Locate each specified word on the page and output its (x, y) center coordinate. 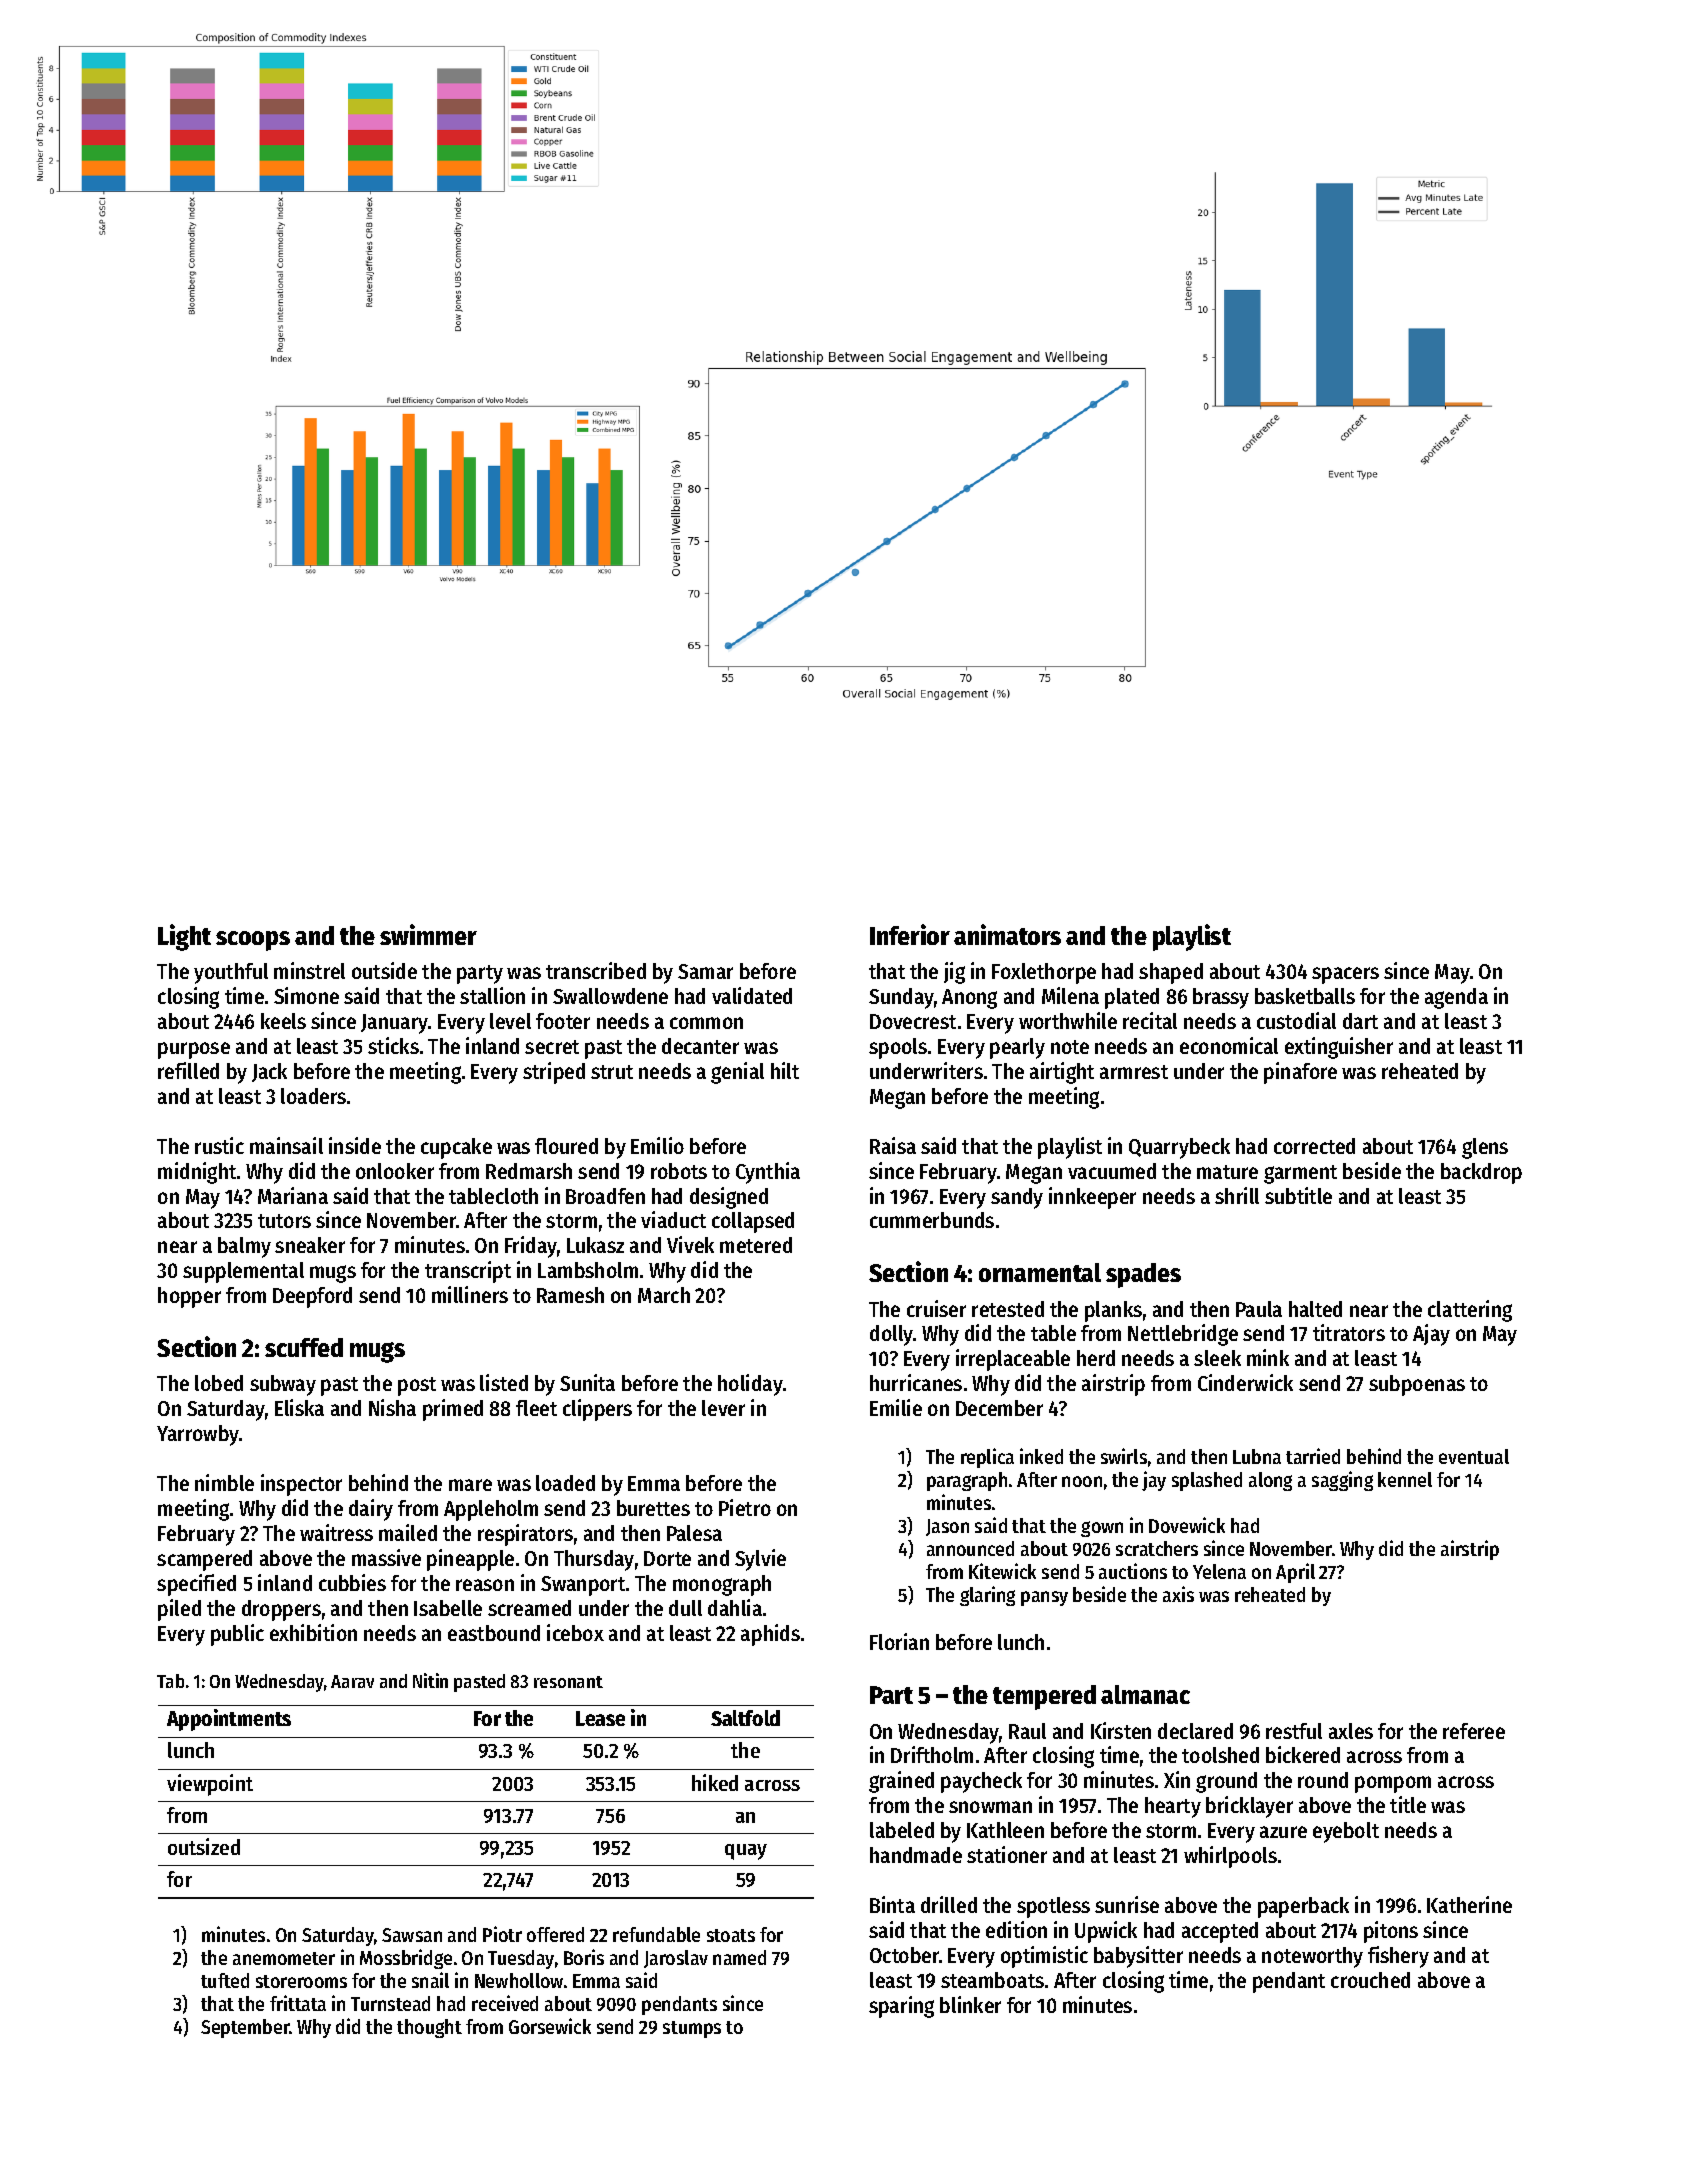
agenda (1456, 998)
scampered (204, 1560)
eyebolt (1346, 1832)
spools (898, 1048)
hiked (715, 1782)
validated (752, 995)
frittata (298, 2003)
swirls (1124, 1456)
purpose (194, 1050)
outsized (204, 1846)
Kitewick (1002, 1571)
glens (1485, 1148)
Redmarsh (529, 1171)
